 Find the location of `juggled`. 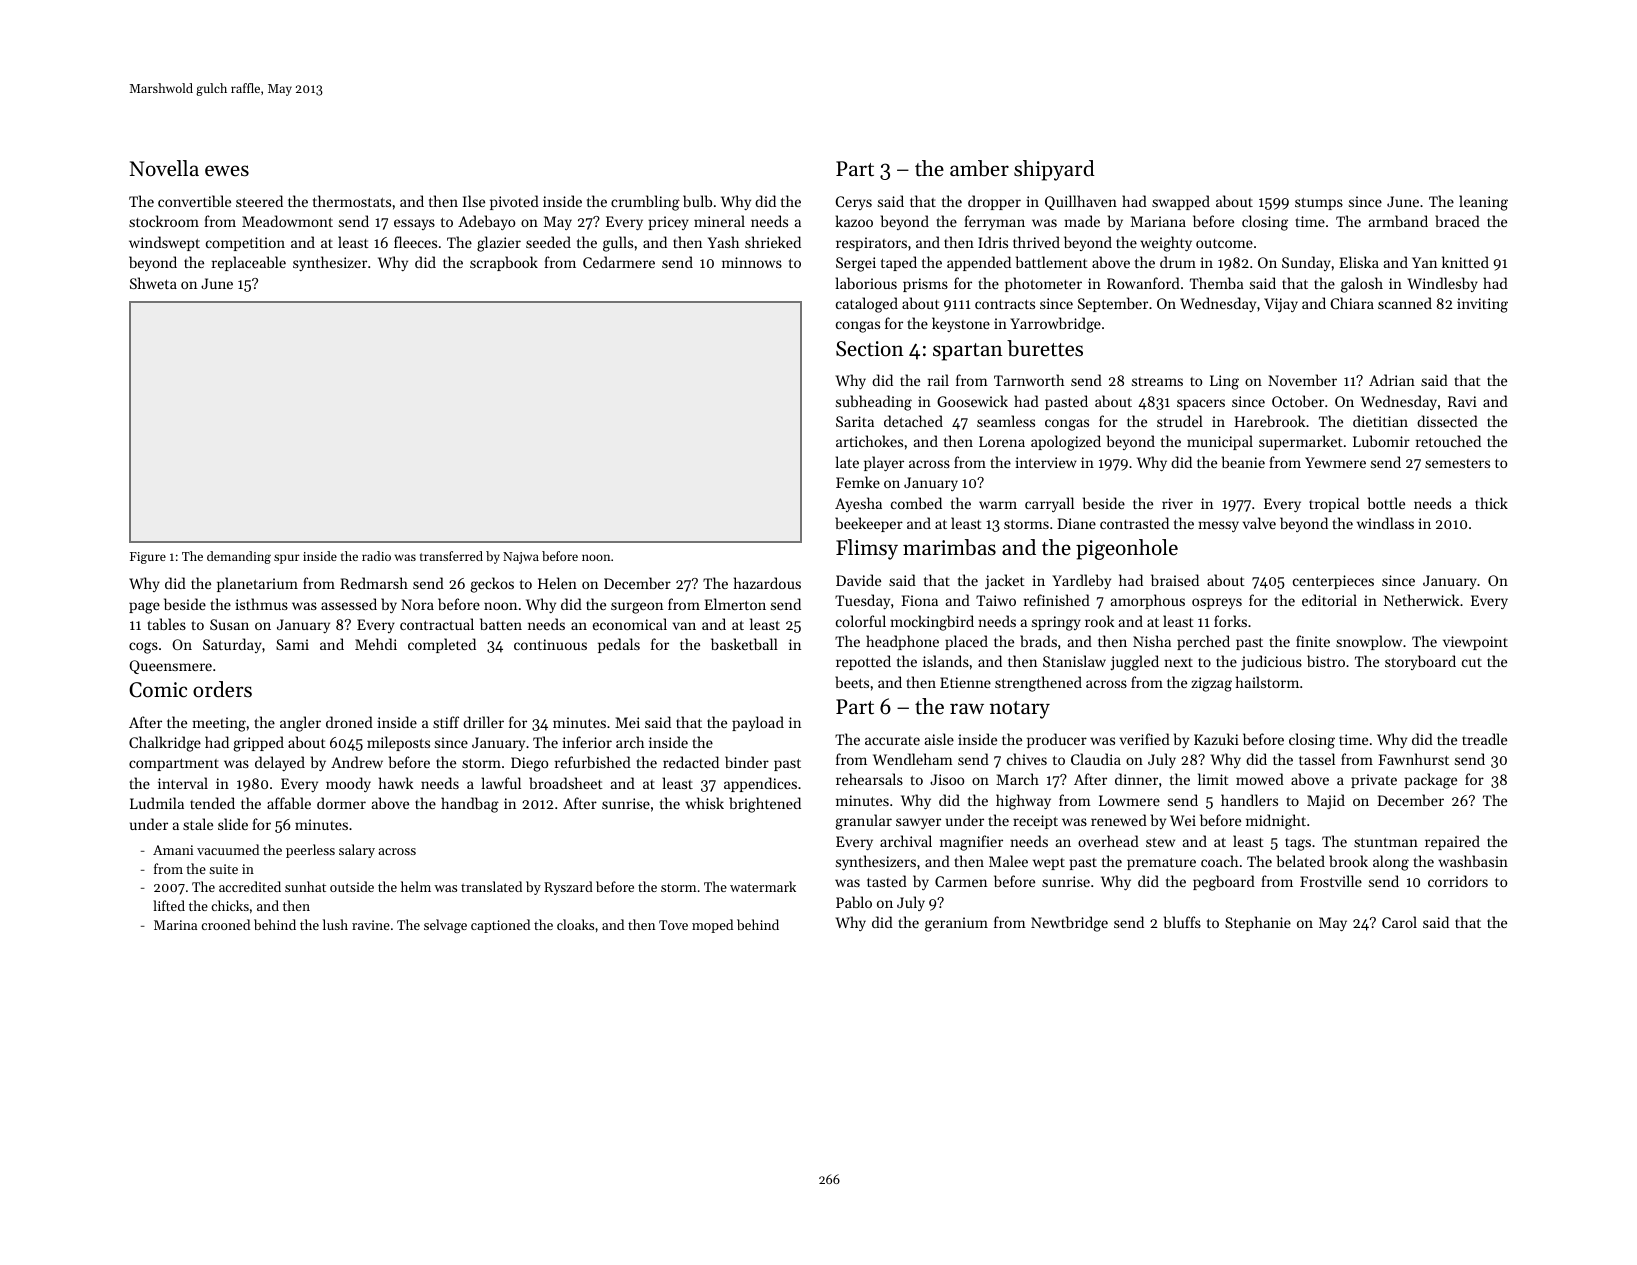

juggled is located at coordinates (1134, 663).
